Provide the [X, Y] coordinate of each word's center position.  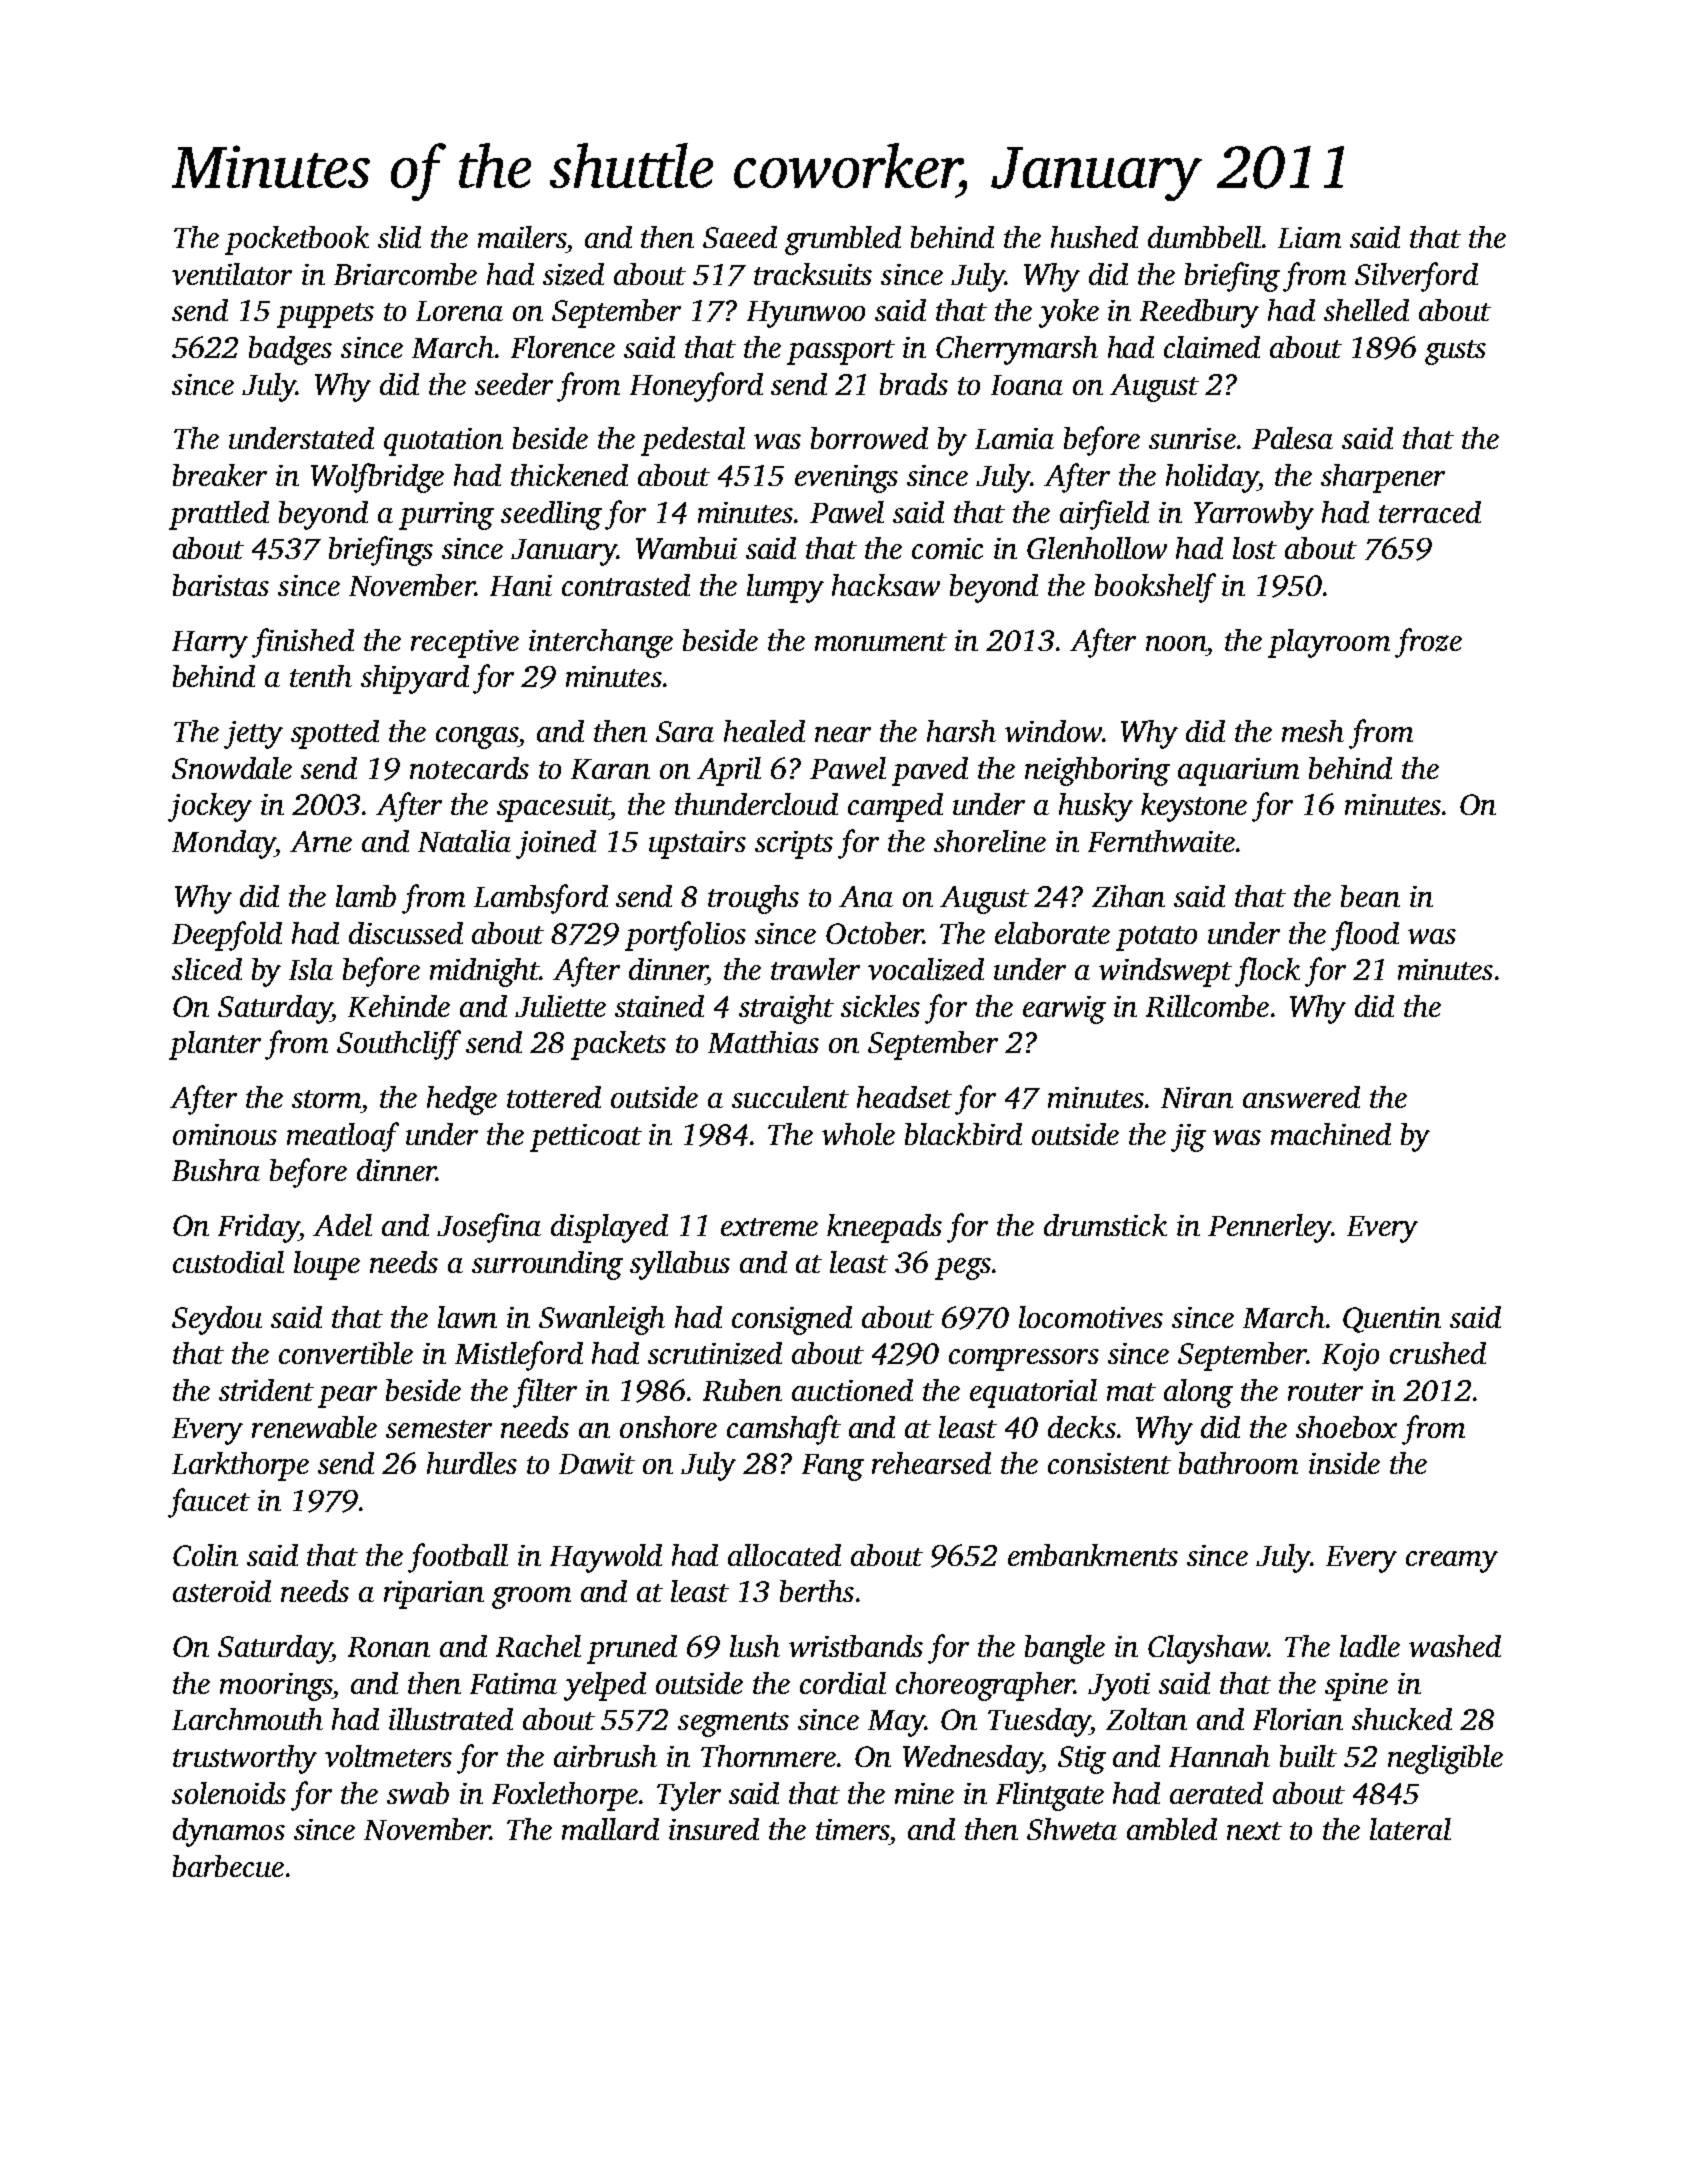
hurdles [472, 1463]
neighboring [1097, 771]
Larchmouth [247, 1719]
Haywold [606, 1558]
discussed [406, 933]
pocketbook [297, 240]
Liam [1309, 237]
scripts [794, 845]
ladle [1370, 1646]
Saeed [740, 237]
